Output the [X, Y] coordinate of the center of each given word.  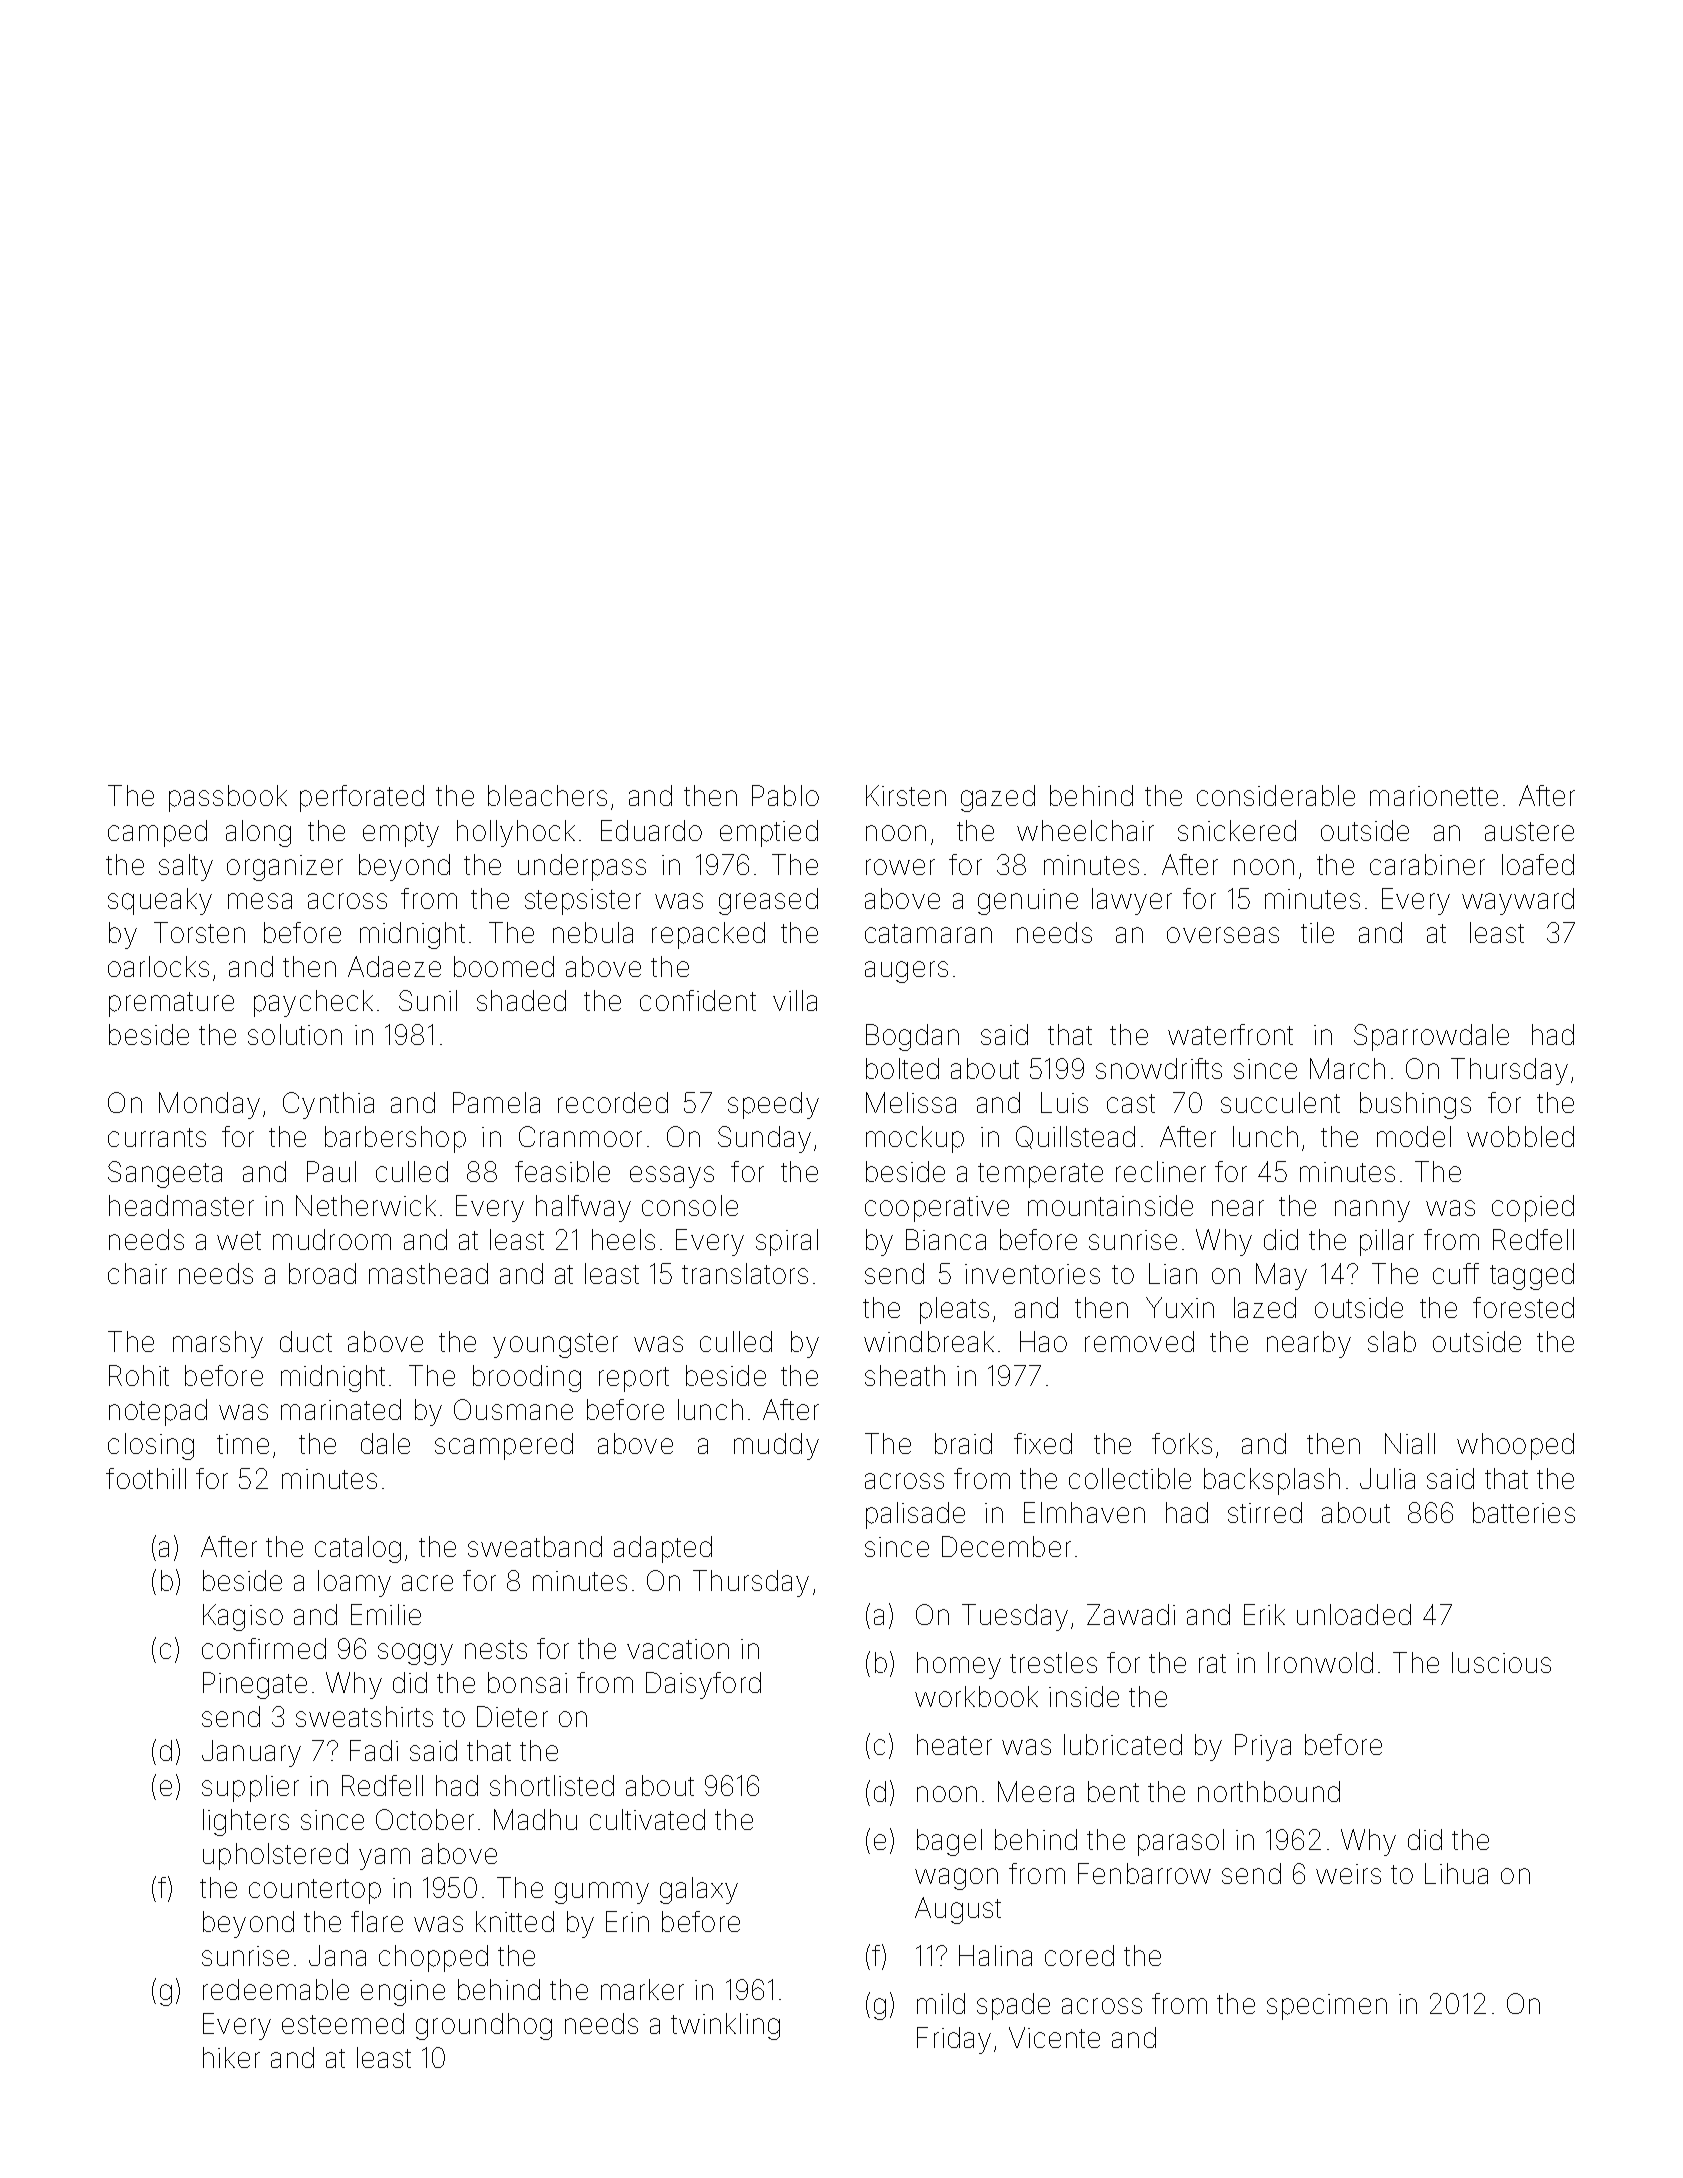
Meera [1036, 1791]
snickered [1237, 830]
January [251, 1753]
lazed [1265, 1307]
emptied [769, 833]
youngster [555, 1345]
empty [401, 834]
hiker [231, 2057]
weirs [1348, 1874]
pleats [954, 1310]
